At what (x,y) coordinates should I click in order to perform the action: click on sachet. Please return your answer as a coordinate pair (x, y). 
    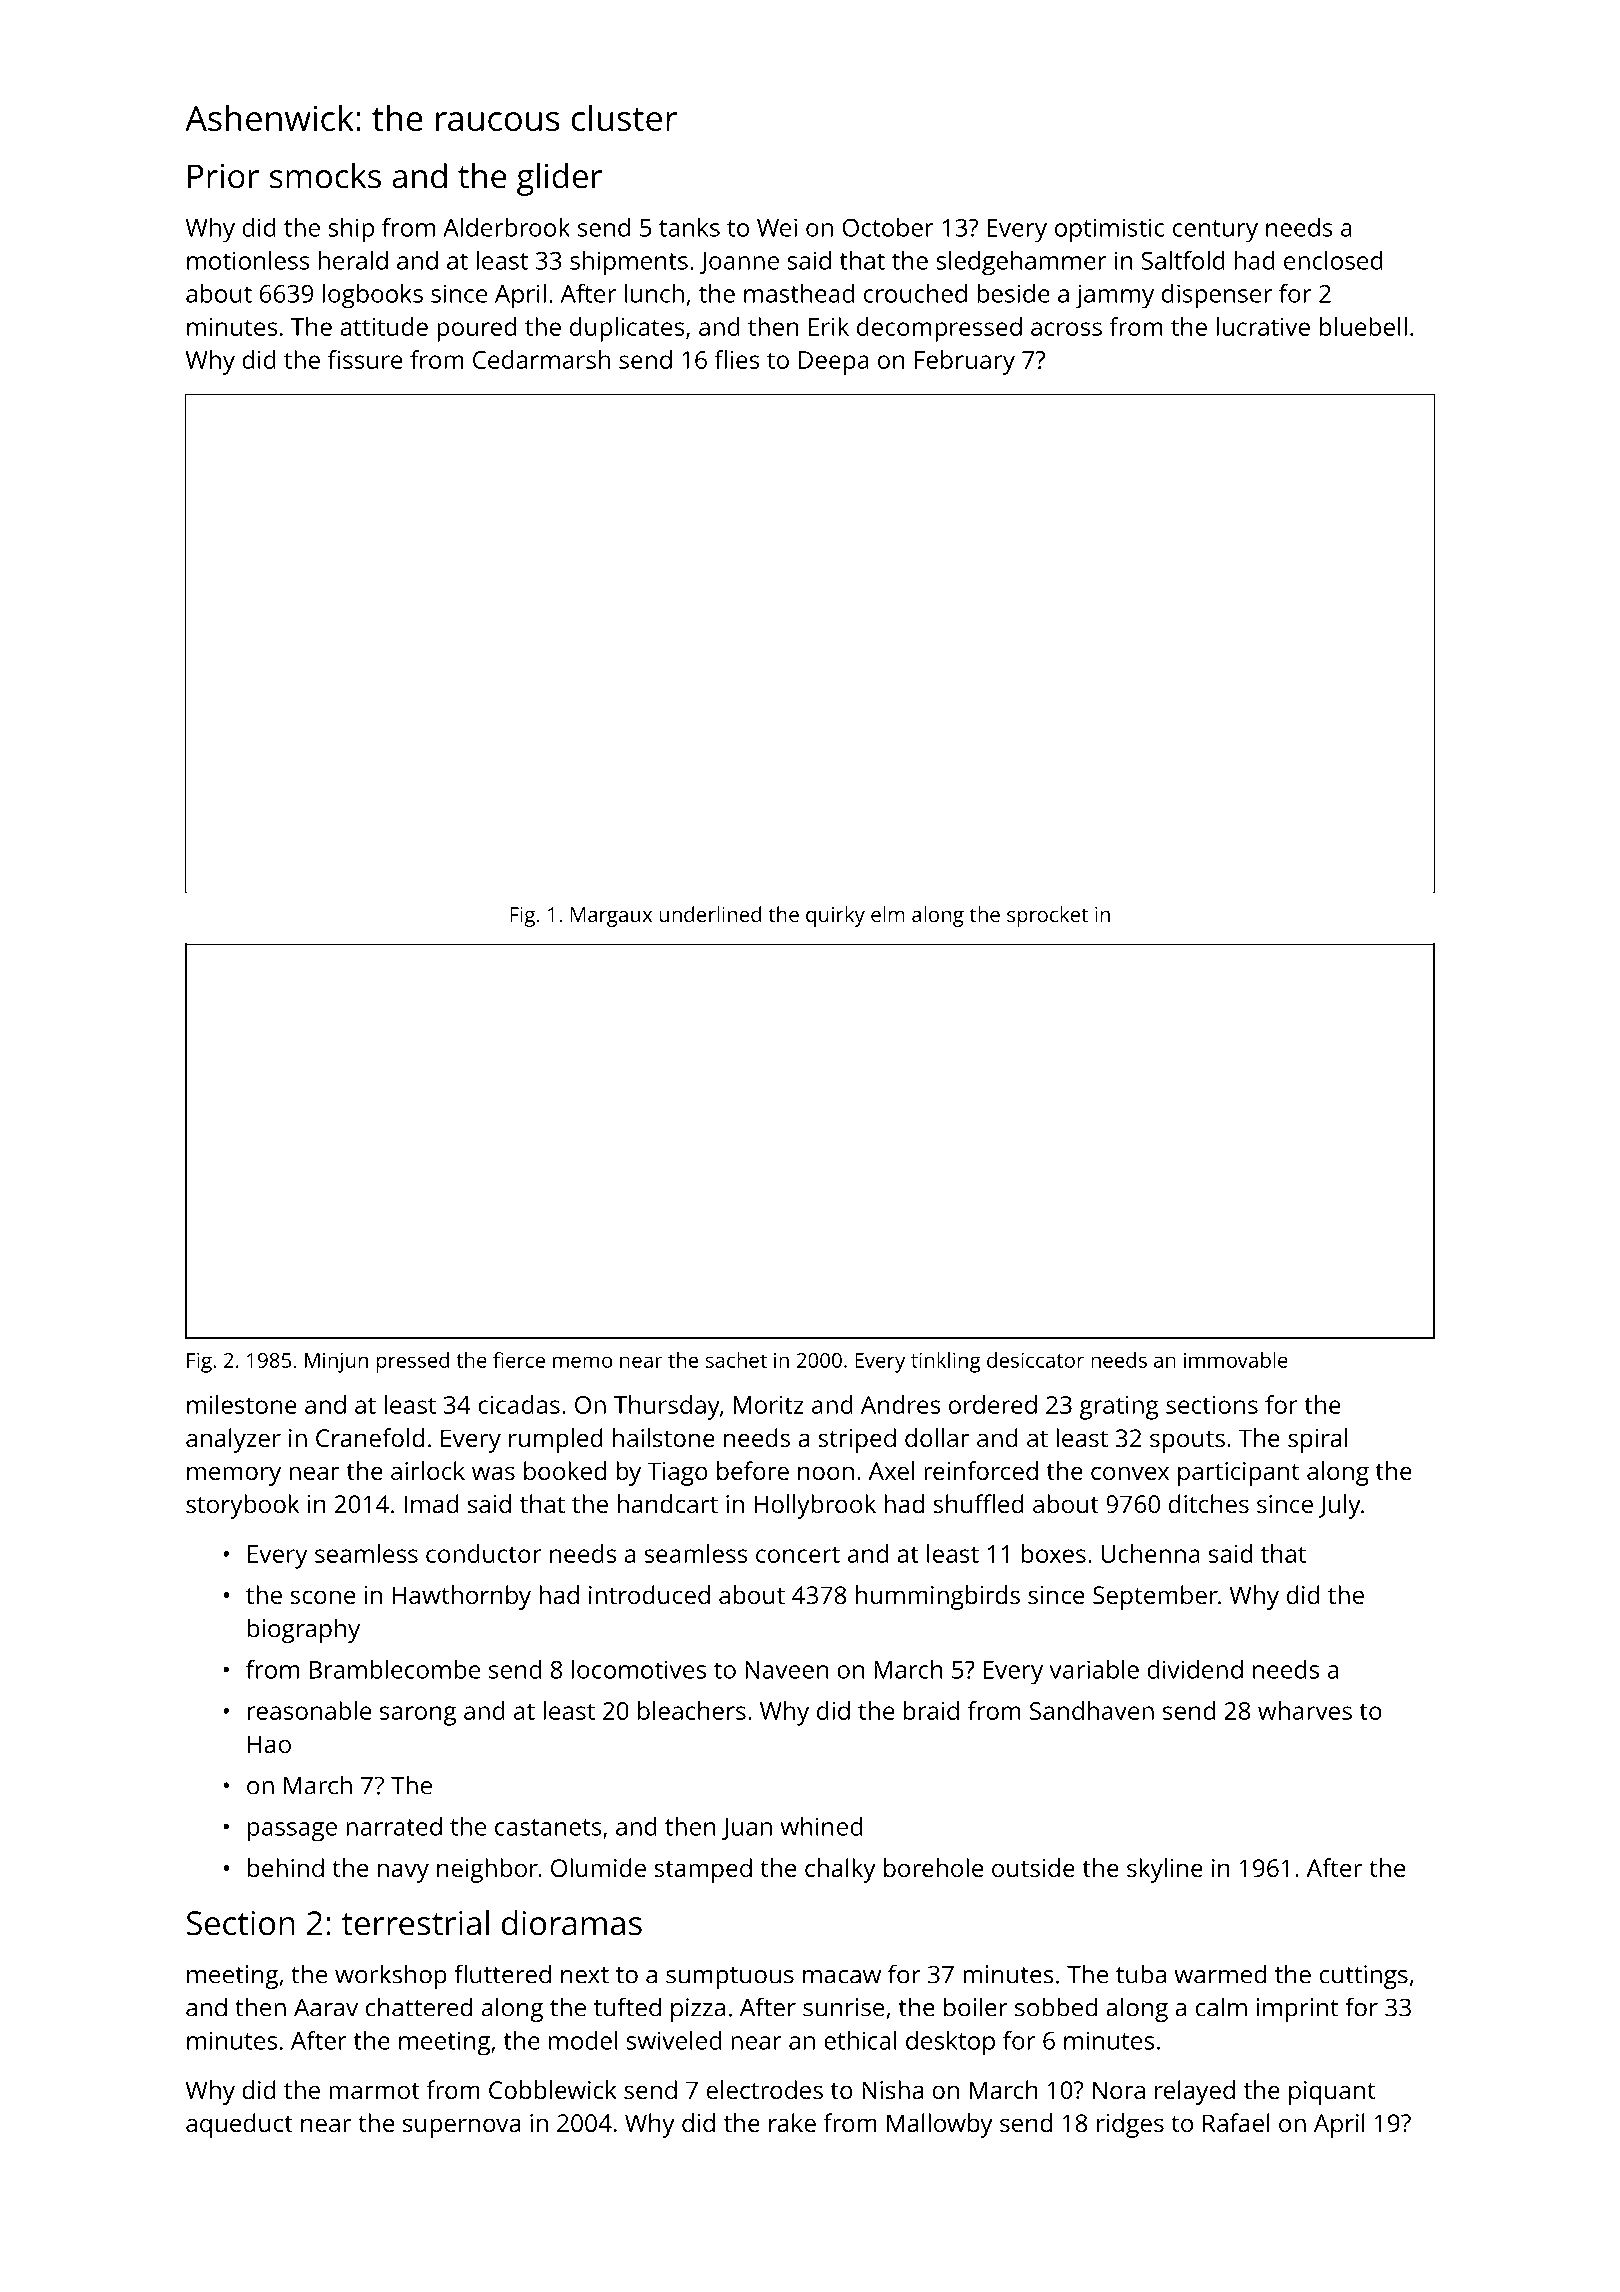
    Looking at the image, I should click on (736, 1360).
